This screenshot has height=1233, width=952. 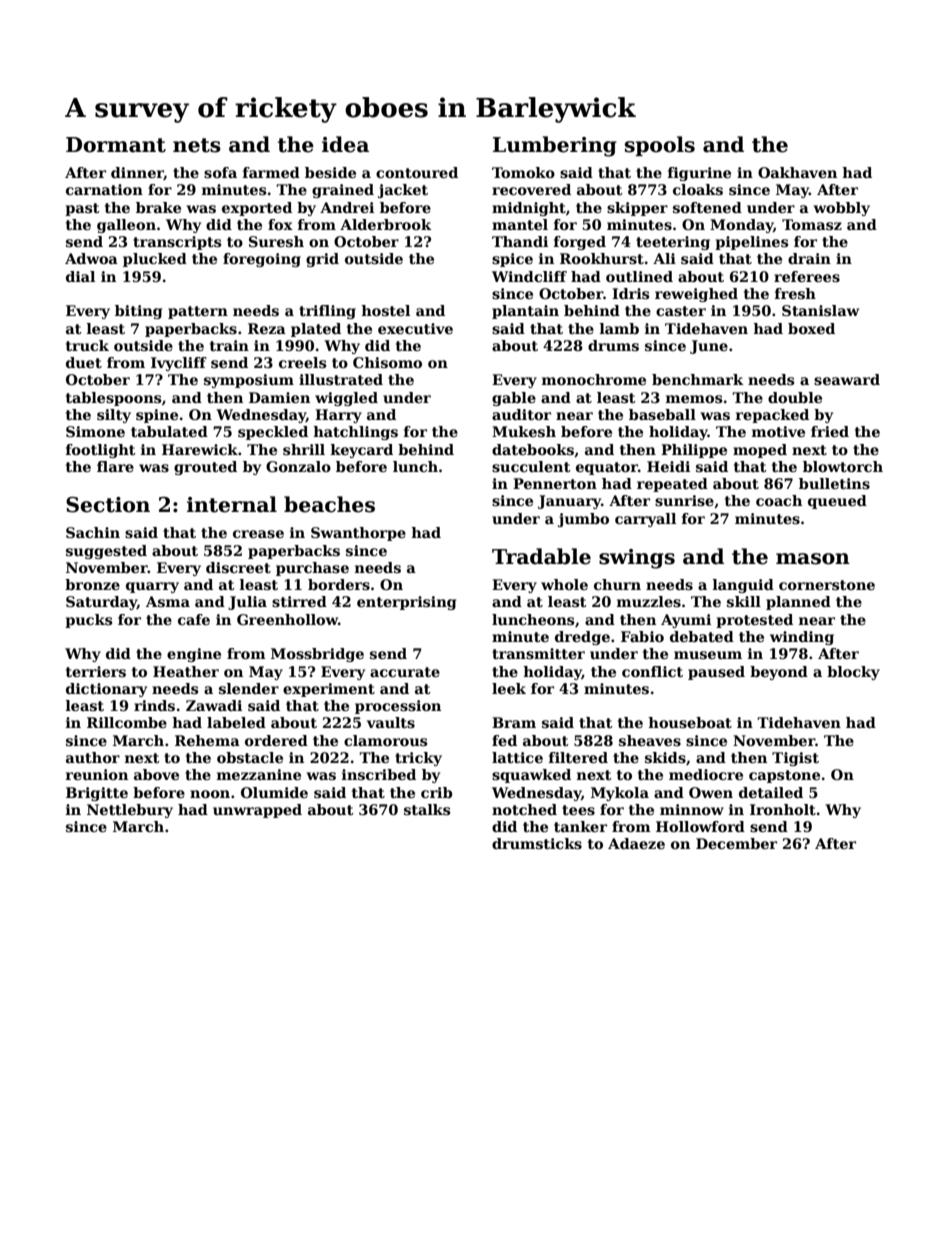 I want to click on seaward, so click(x=847, y=379).
